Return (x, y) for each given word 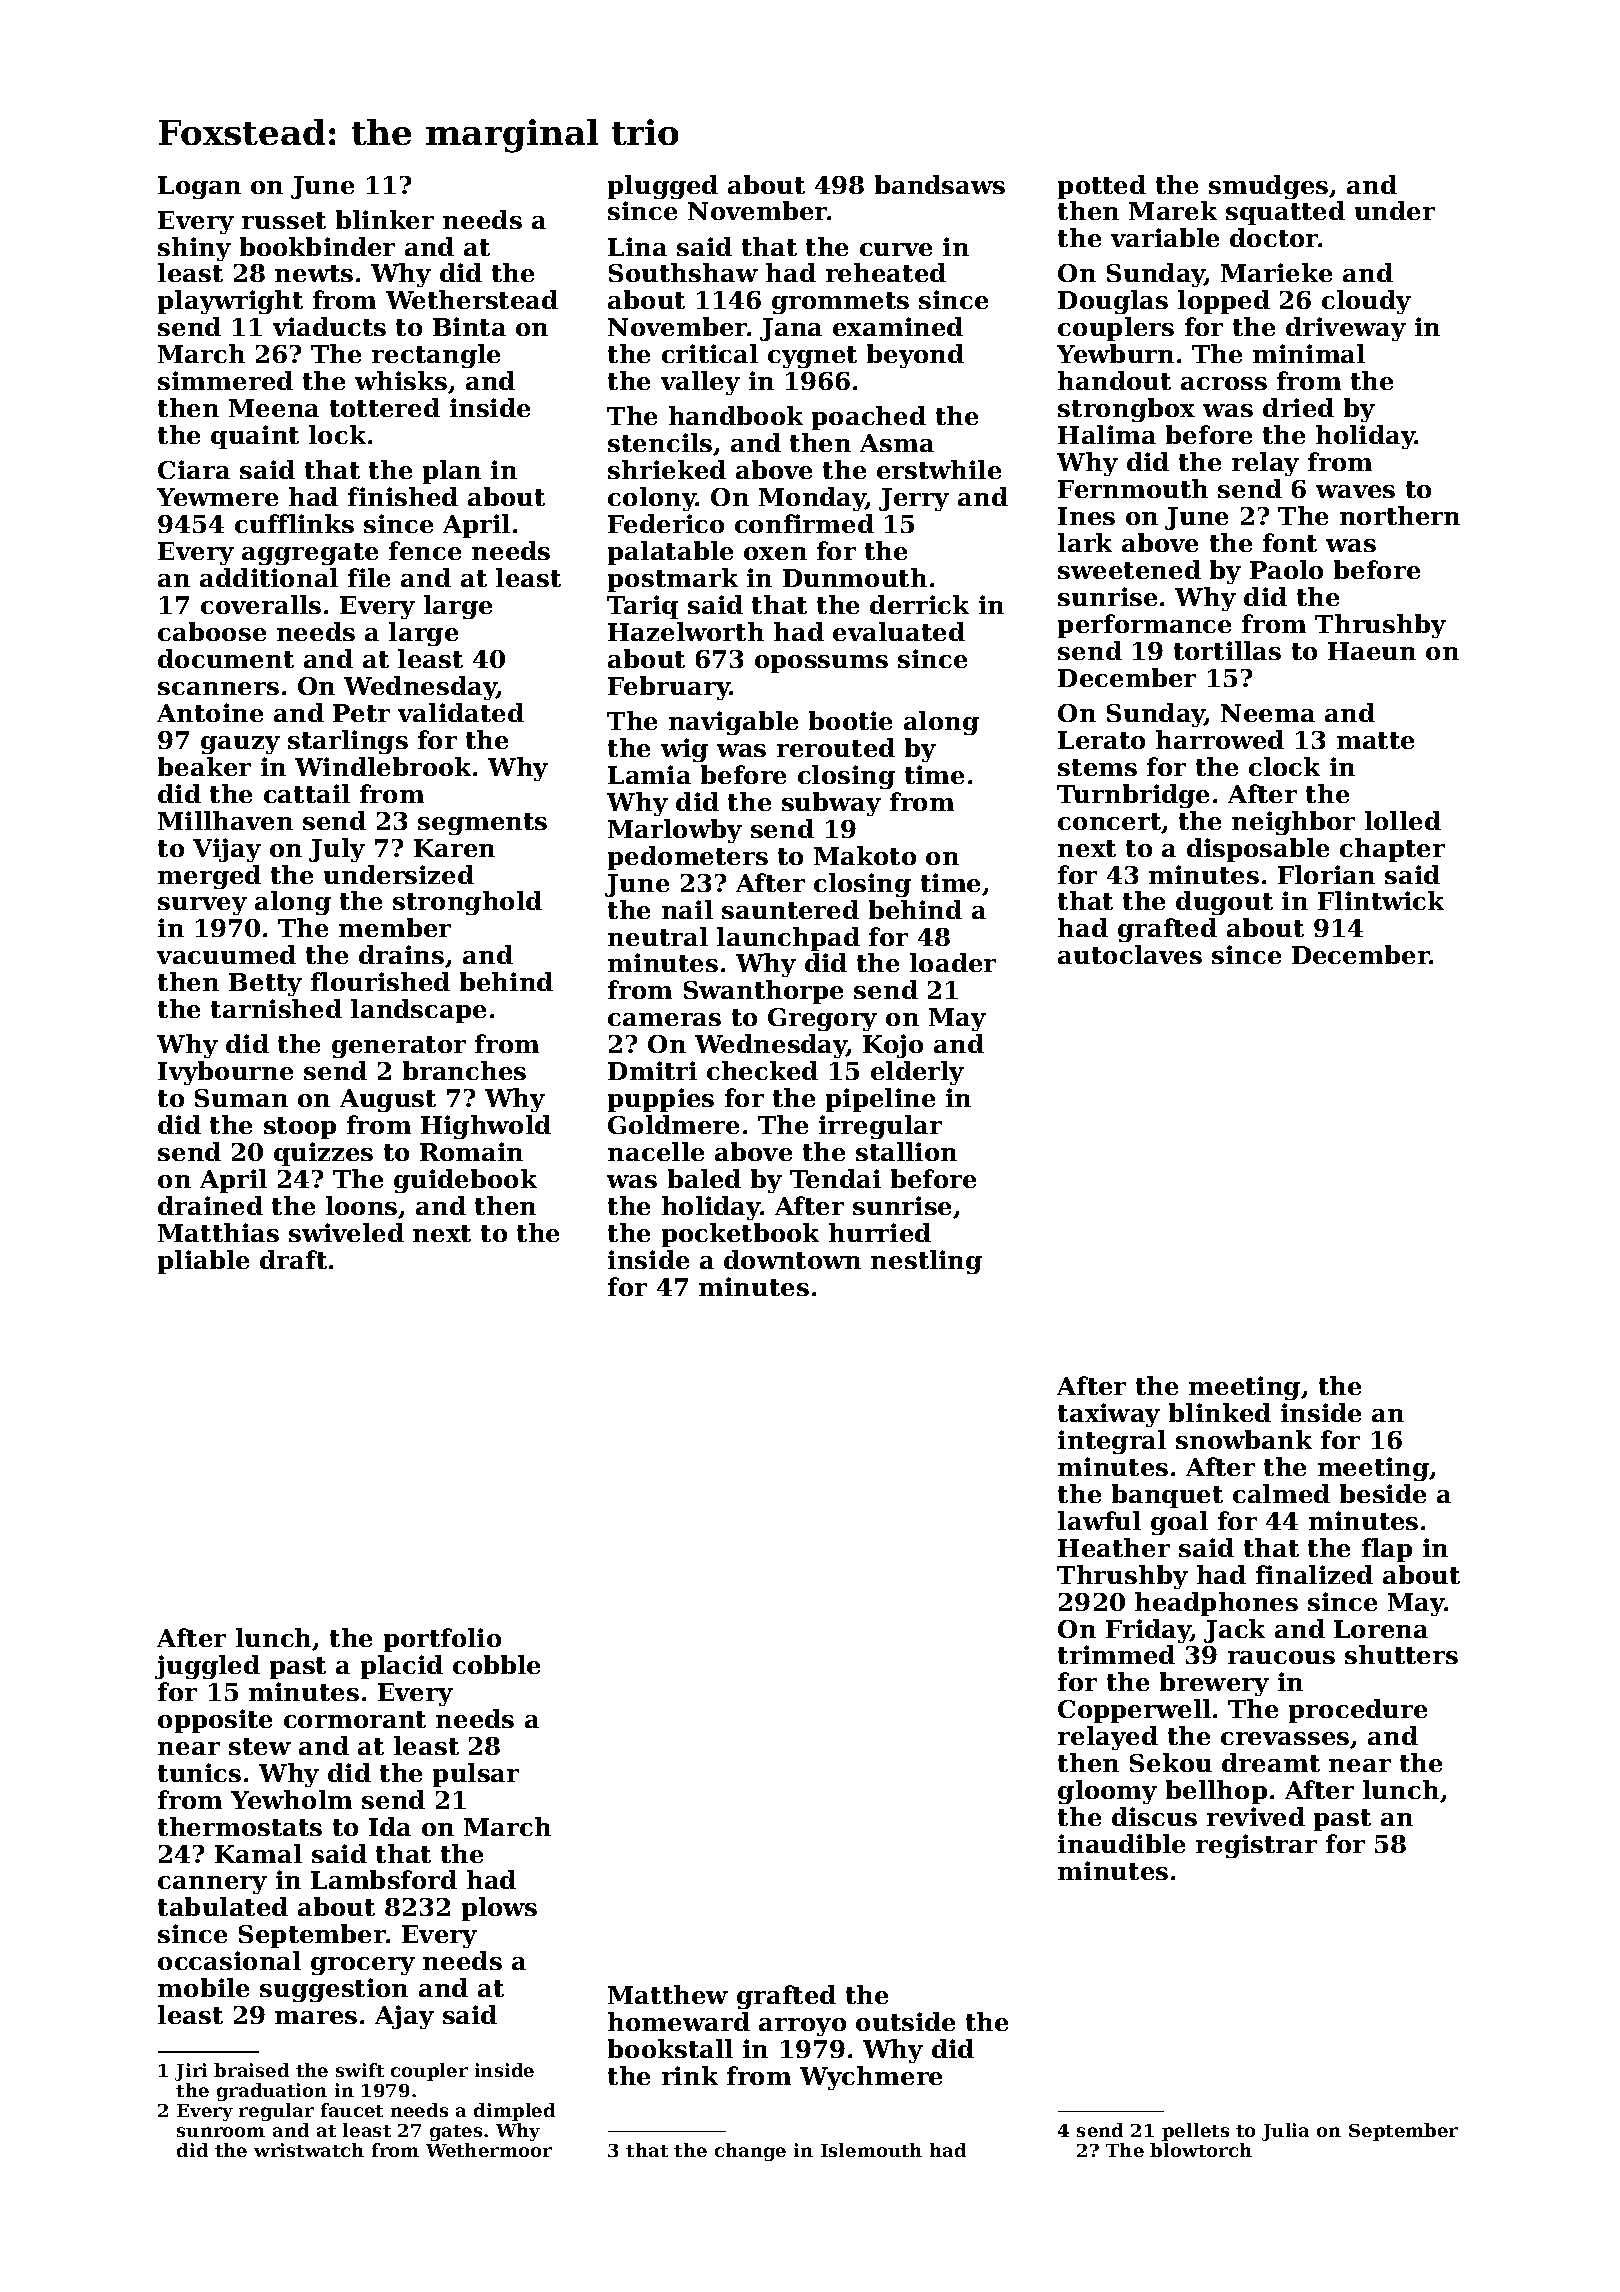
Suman (241, 1098)
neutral (658, 936)
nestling (926, 1262)
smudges (1268, 187)
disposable (1258, 850)
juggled (207, 1667)
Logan (199, 187)
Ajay (404, 2017)
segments (482, 824)
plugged (663, 187)
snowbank (1244, 1439)
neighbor (1293, 823)
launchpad (788, 939)
